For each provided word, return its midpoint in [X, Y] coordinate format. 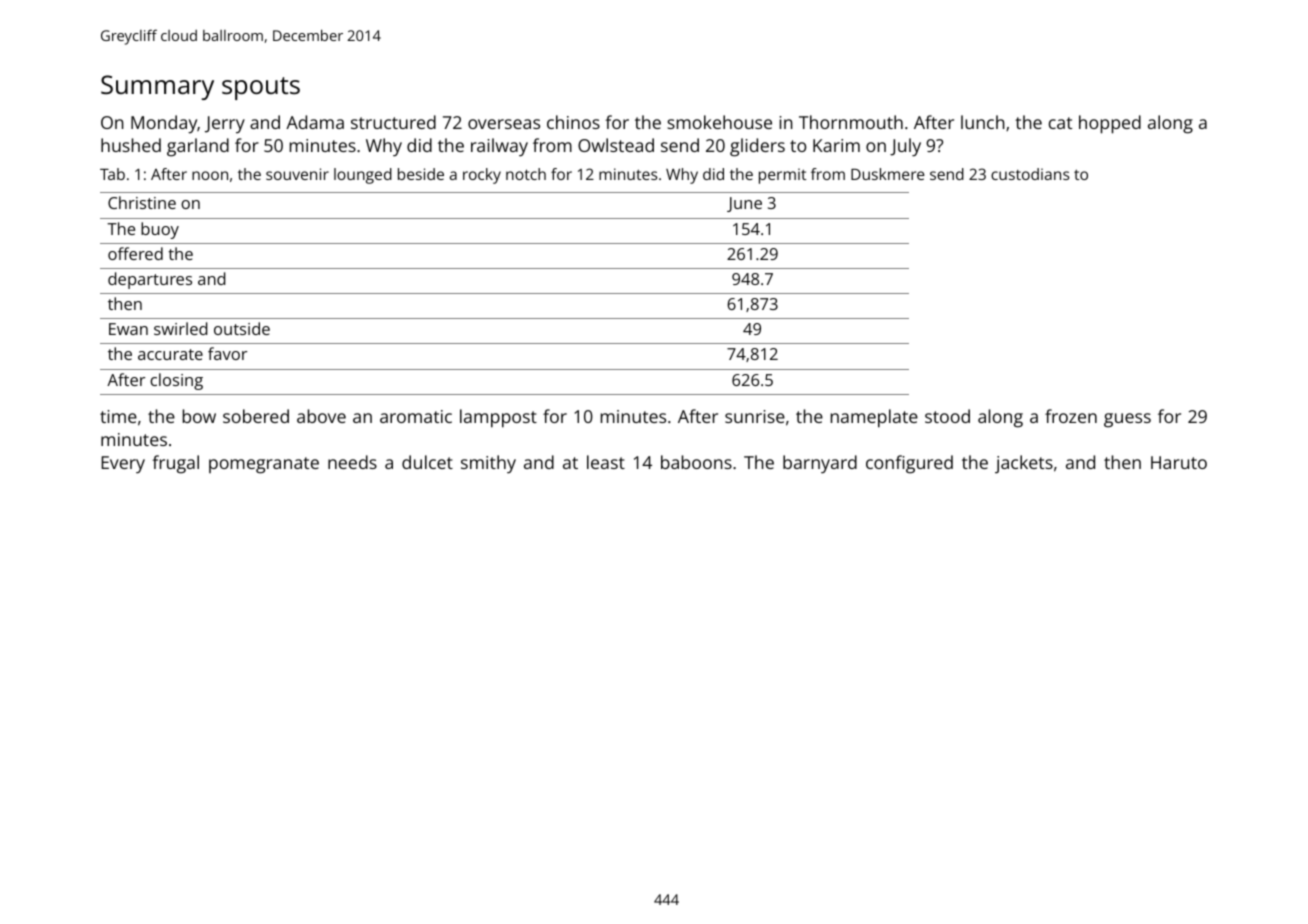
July [905, 147]
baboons [696, 462]
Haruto [1179, 462]
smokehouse [719, 122]
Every [123, 465]
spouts [261, 88]
